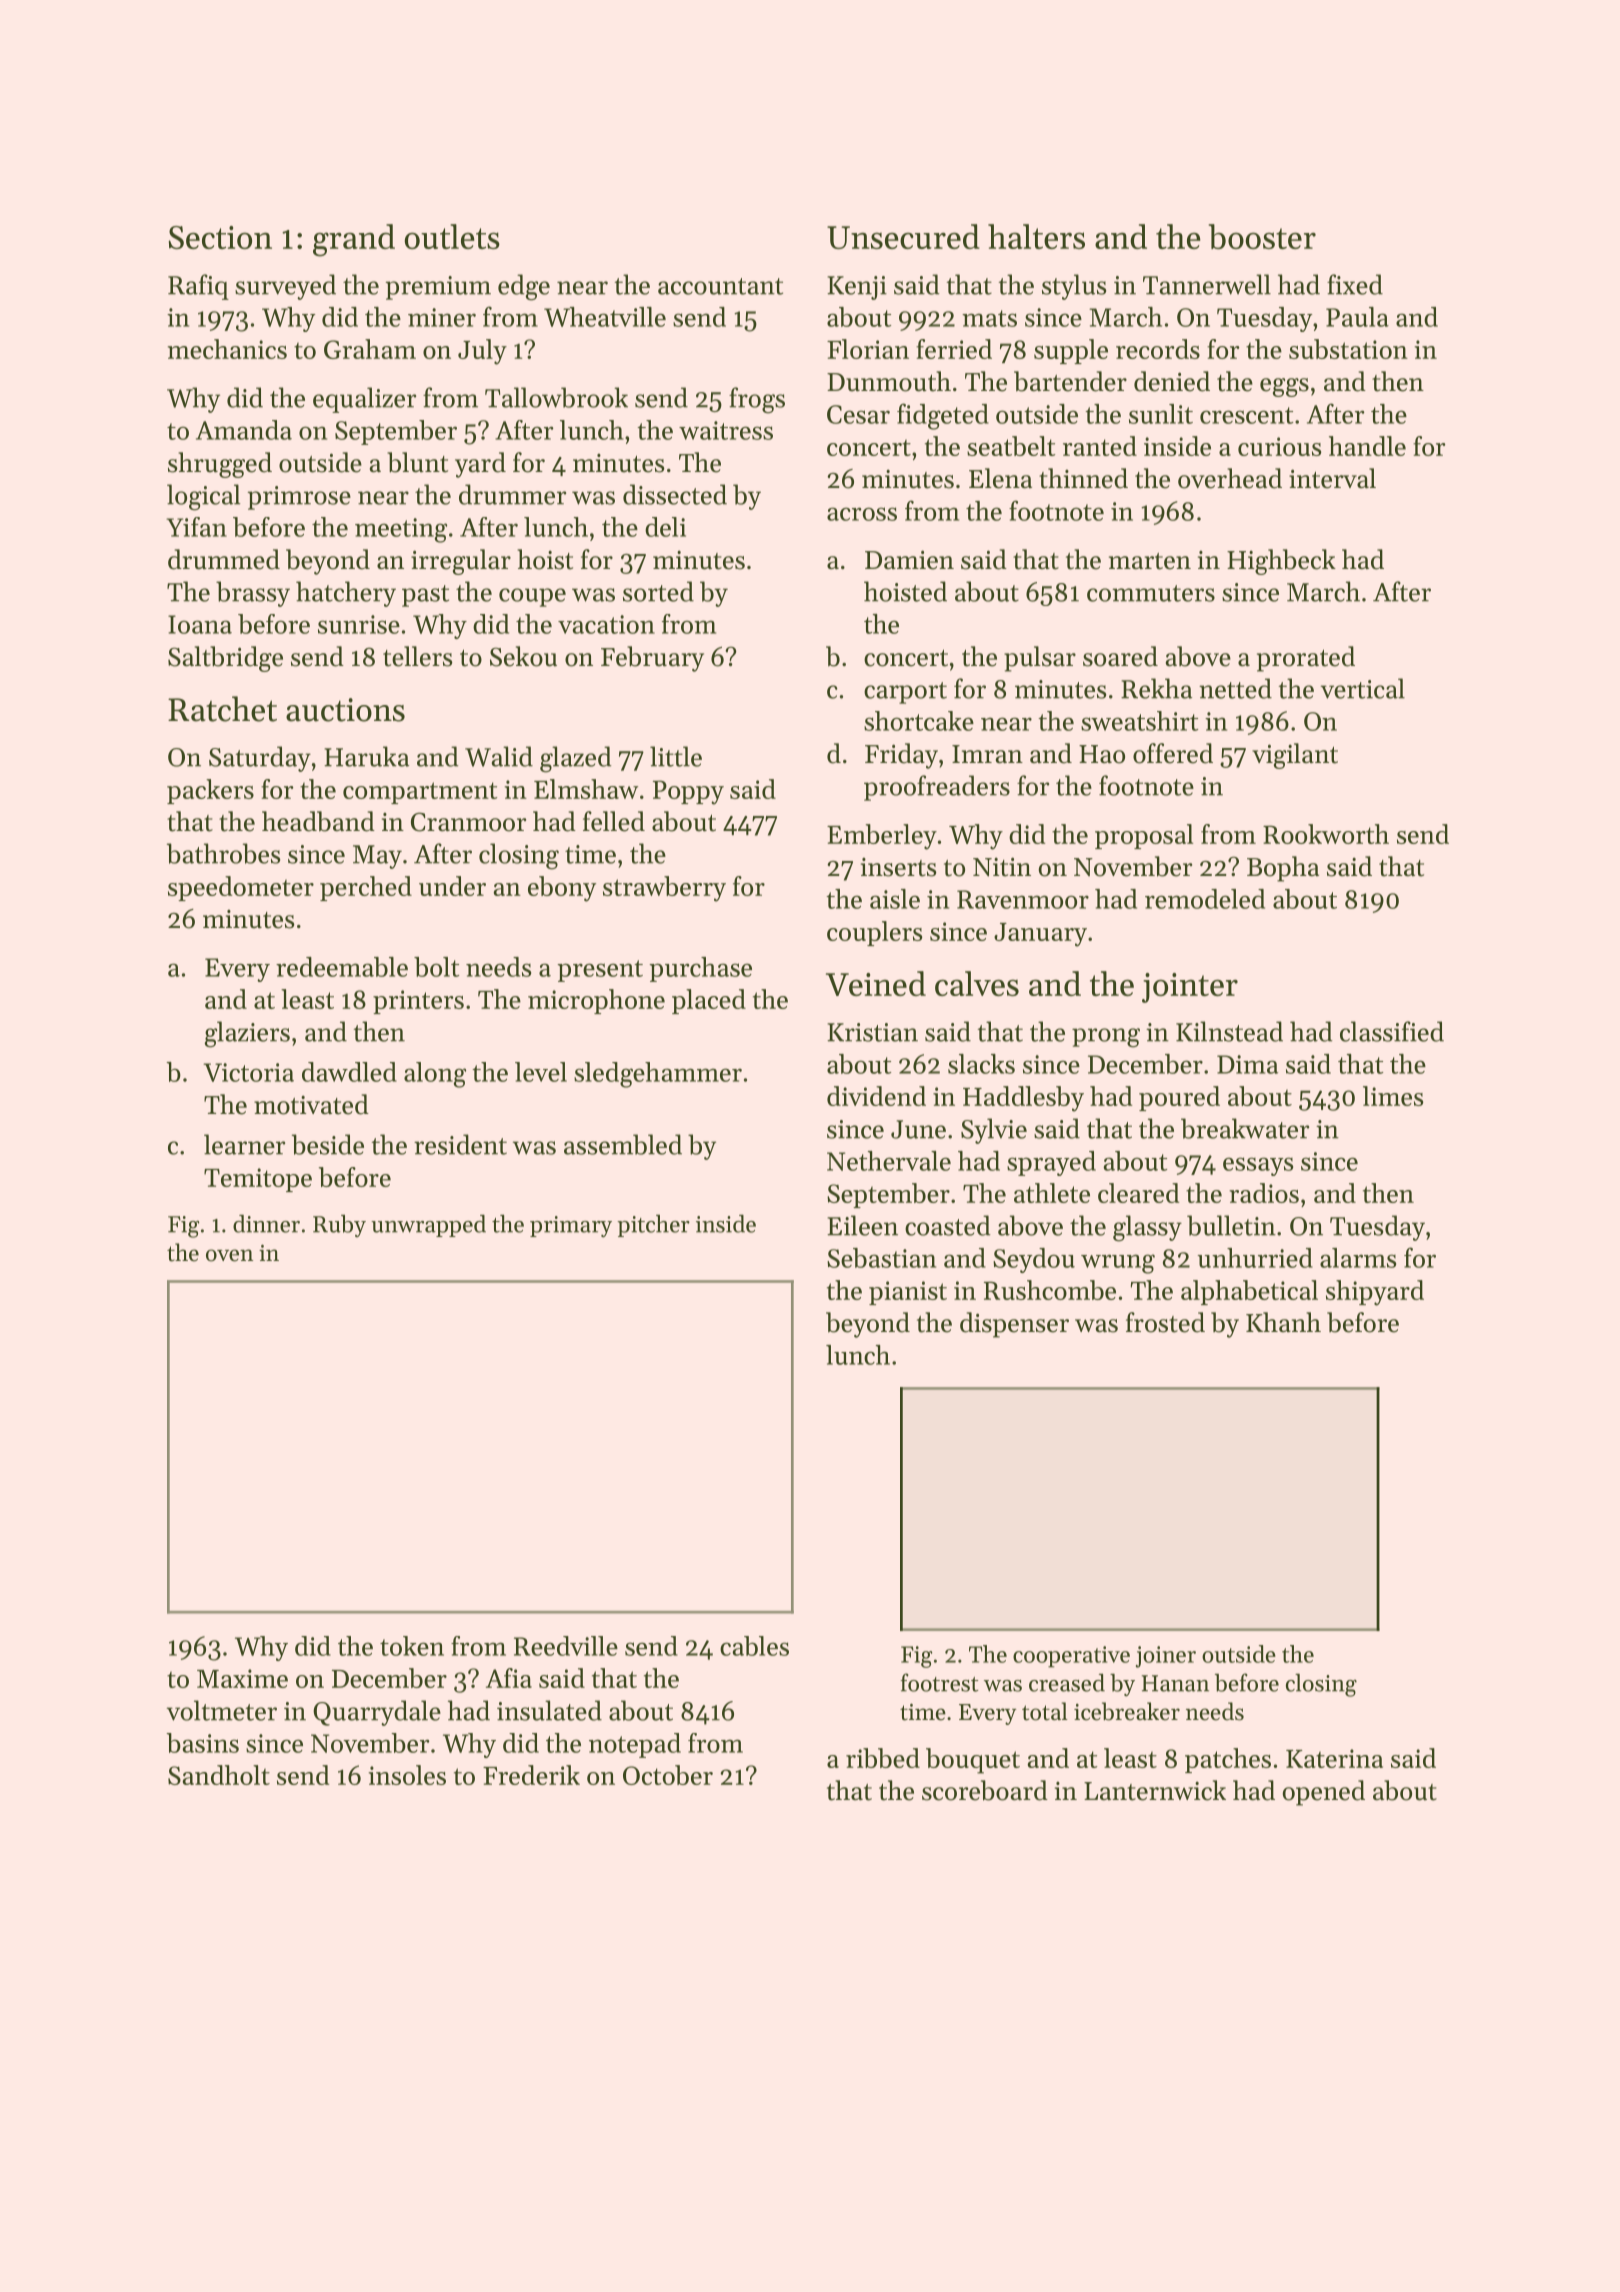 This page has width=1620, height=2292. I want to click on Sandholt, so click(219, 1775).
